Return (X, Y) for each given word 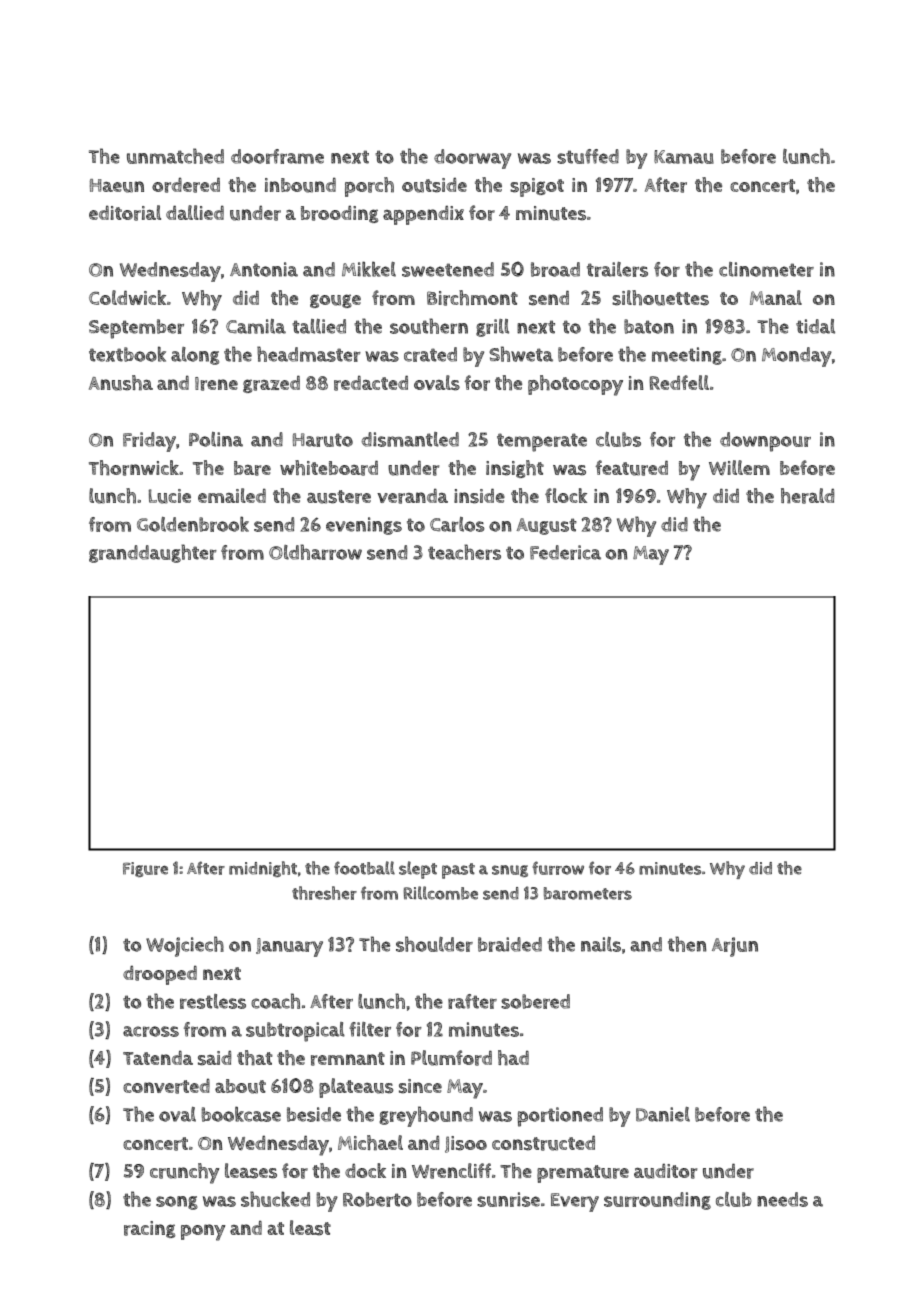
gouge (335, 301)
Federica (565, 552)
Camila (256, 326)
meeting (687, 356)
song (177, 1203)
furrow (558, 868)
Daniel (663, 1114)
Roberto (377, 1199)
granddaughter (153, 553)
